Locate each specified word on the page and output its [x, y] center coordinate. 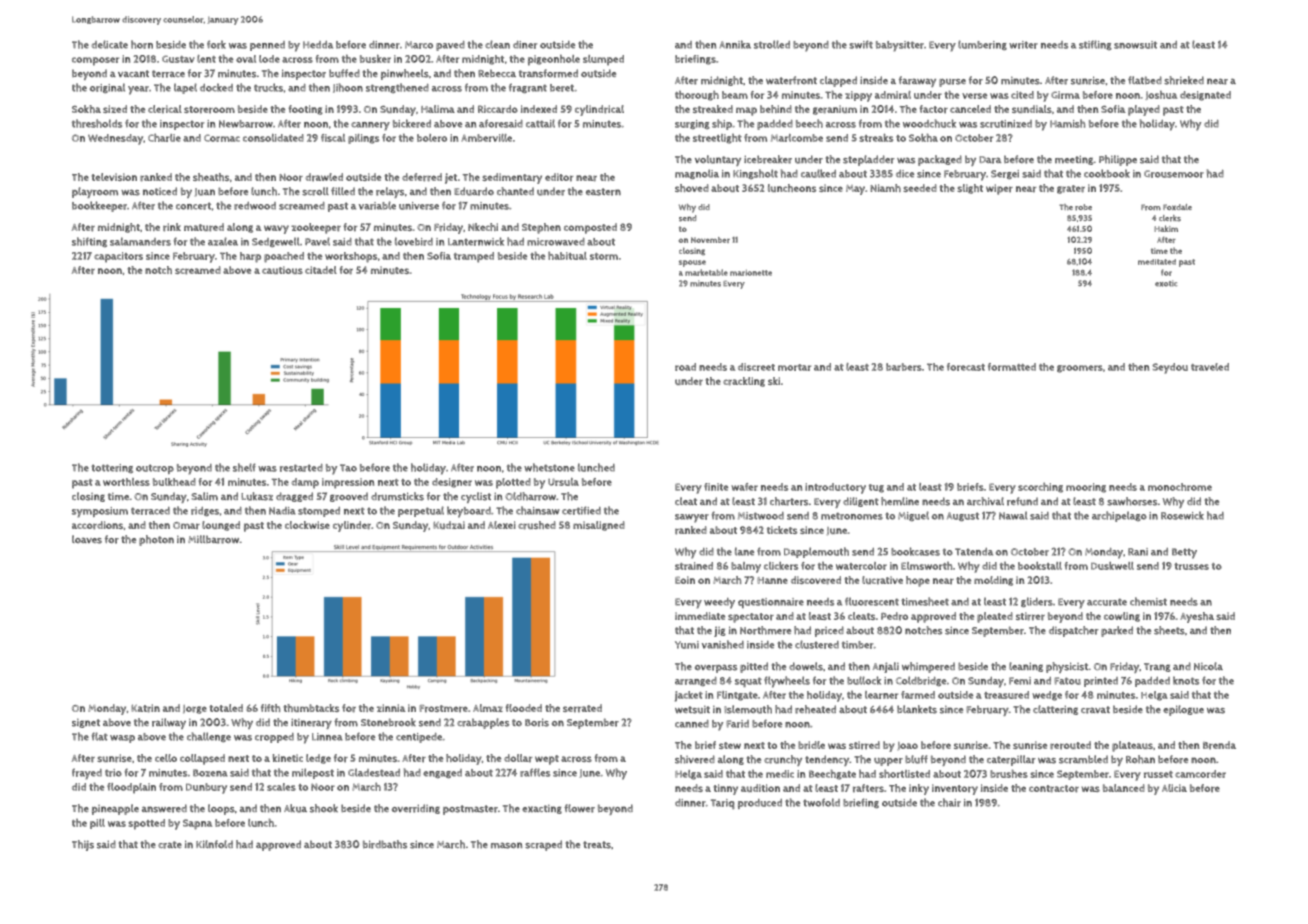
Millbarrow [213, 539]
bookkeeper [99, 206]
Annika [735, 44]
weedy [719, 603]
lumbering [982, 45]
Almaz [488, 708]
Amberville [486, 138]
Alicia [1174, 788]
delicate [110, 44]
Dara [990, 160]
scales [281, 787]
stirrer [1030, 616]
